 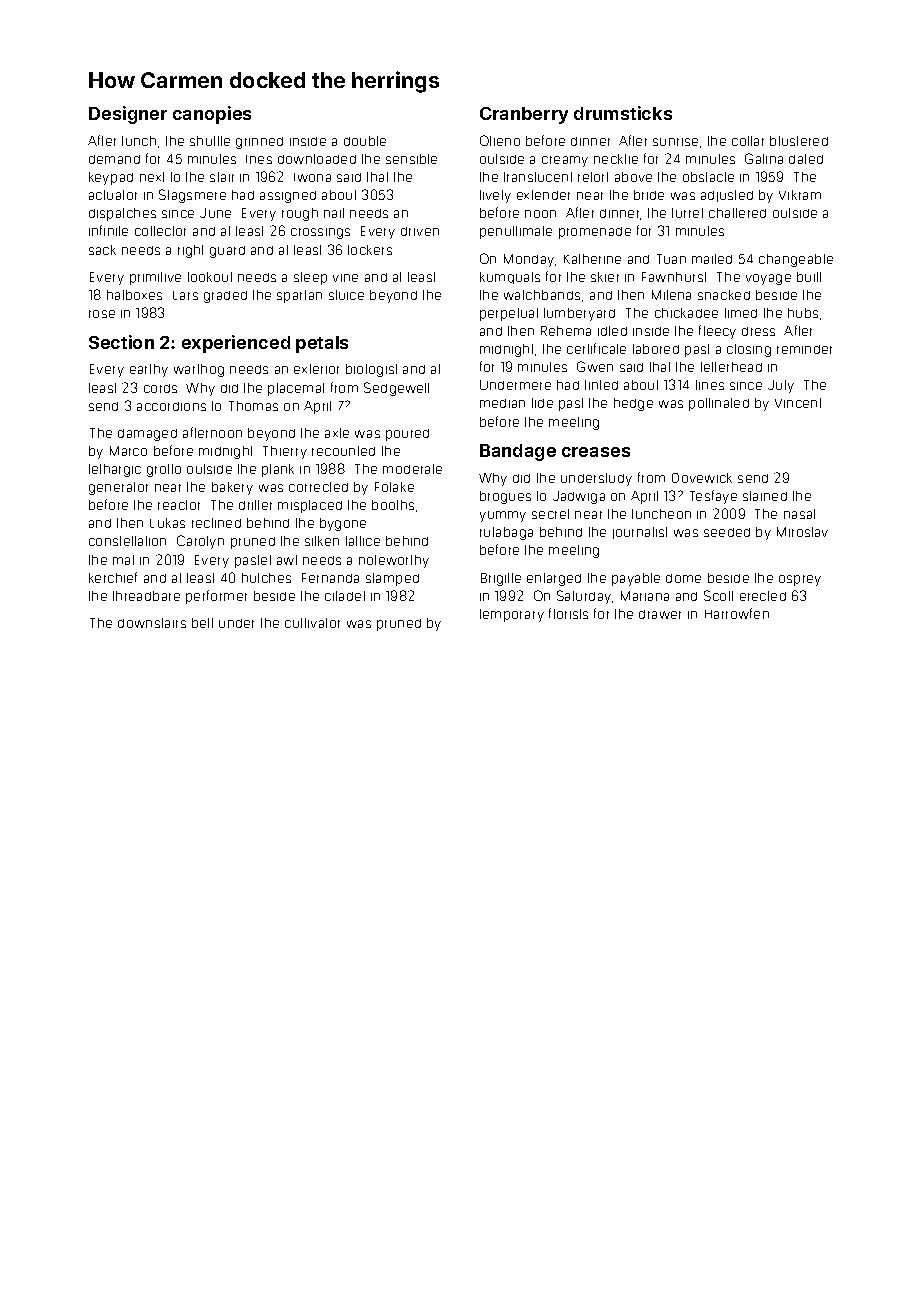 What do you see at coordinates (113, 577) in the page?
I see `kerchief` at bounding box center [113, 577].
